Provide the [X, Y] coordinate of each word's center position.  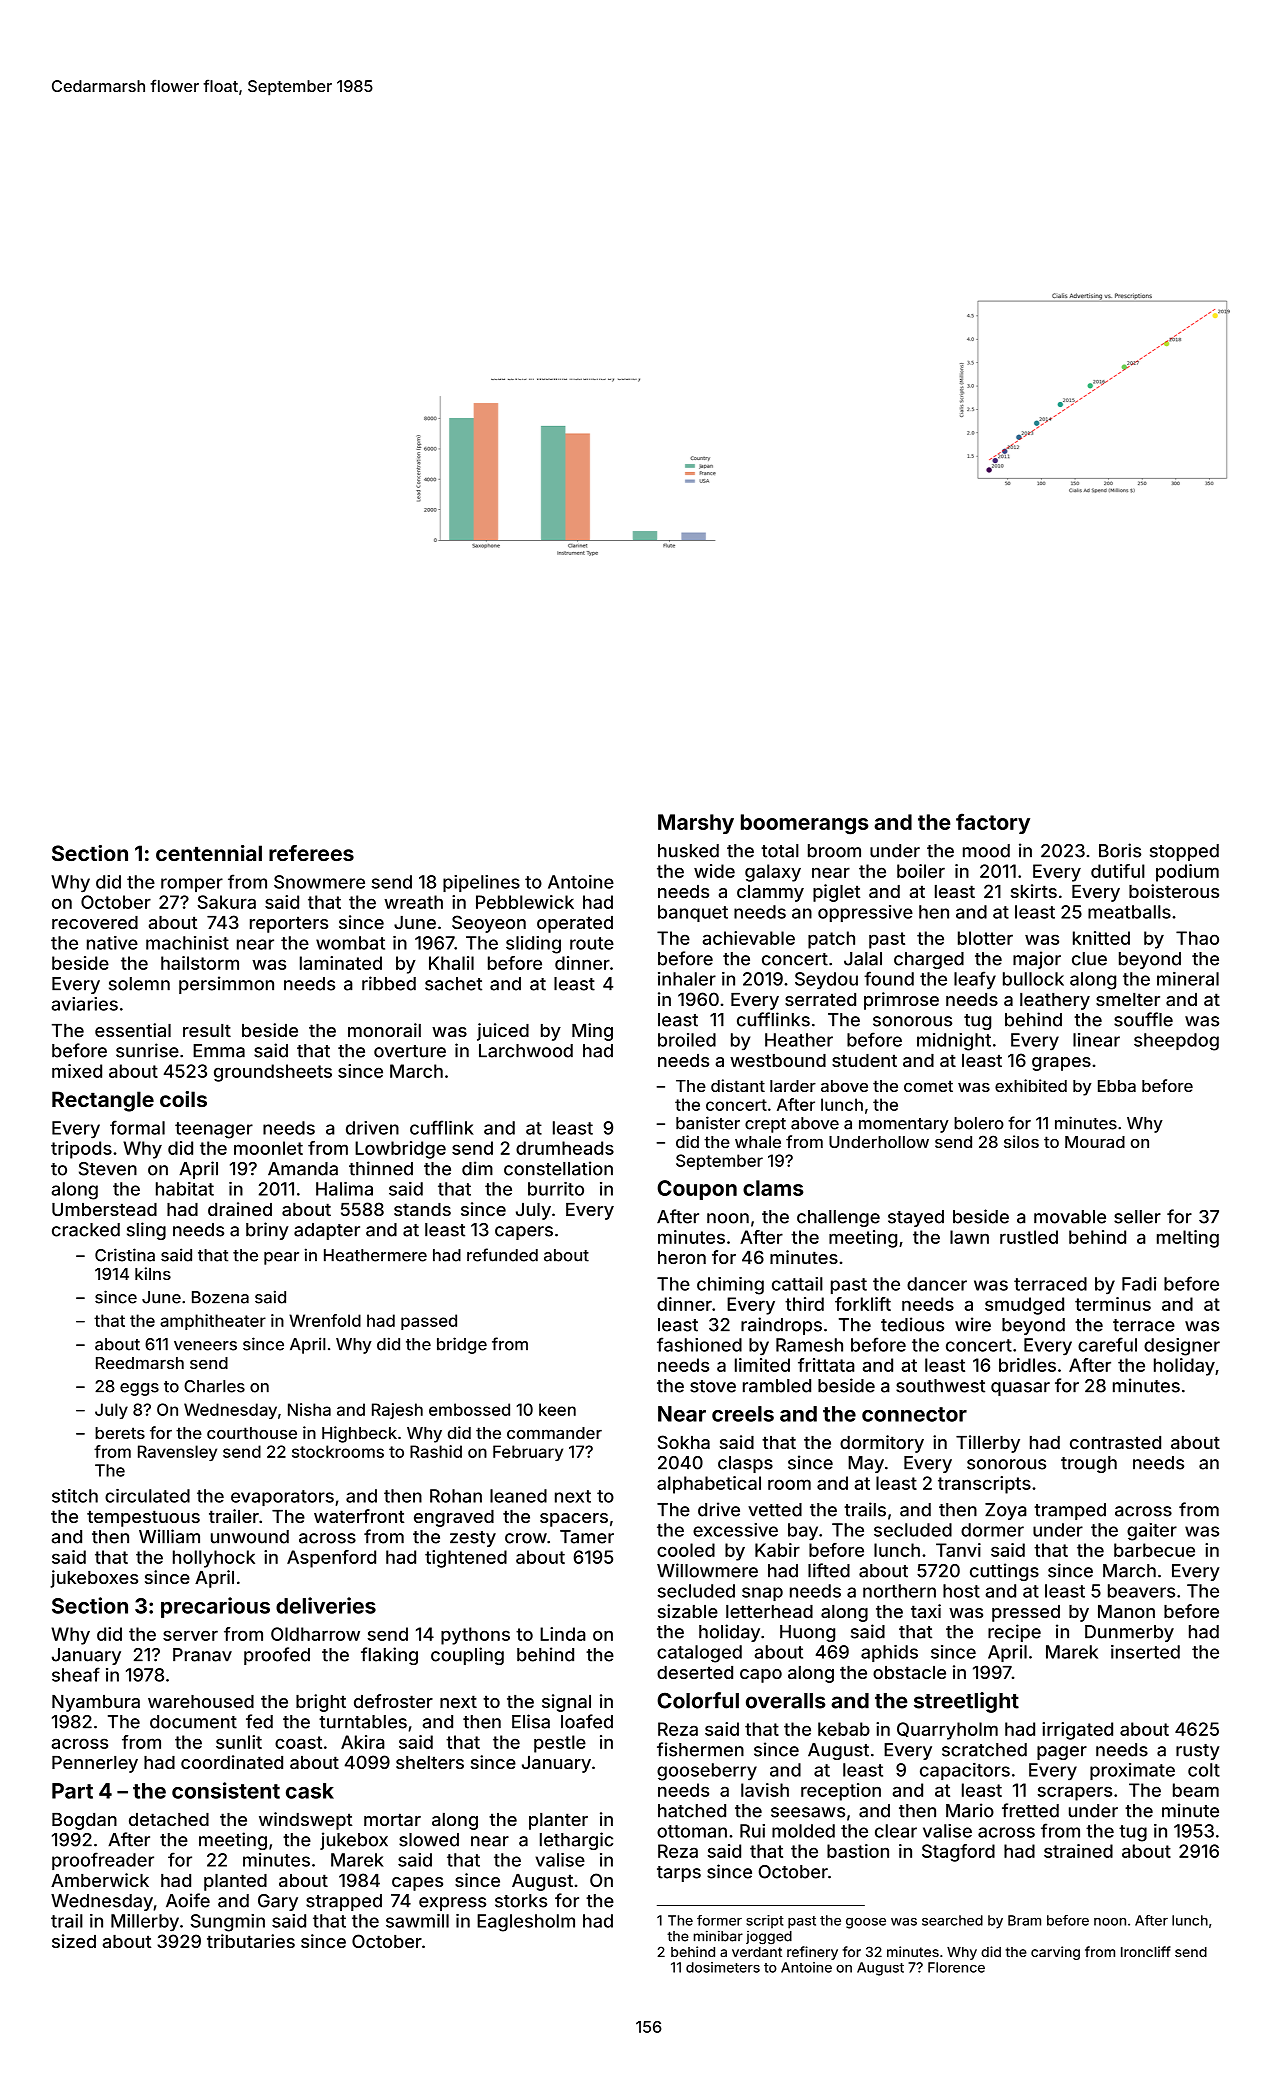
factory [993, 823]
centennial [209, 853]
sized [74, 1941]
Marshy [696, 824]
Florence [956, 1967]
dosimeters [723, 1967]
